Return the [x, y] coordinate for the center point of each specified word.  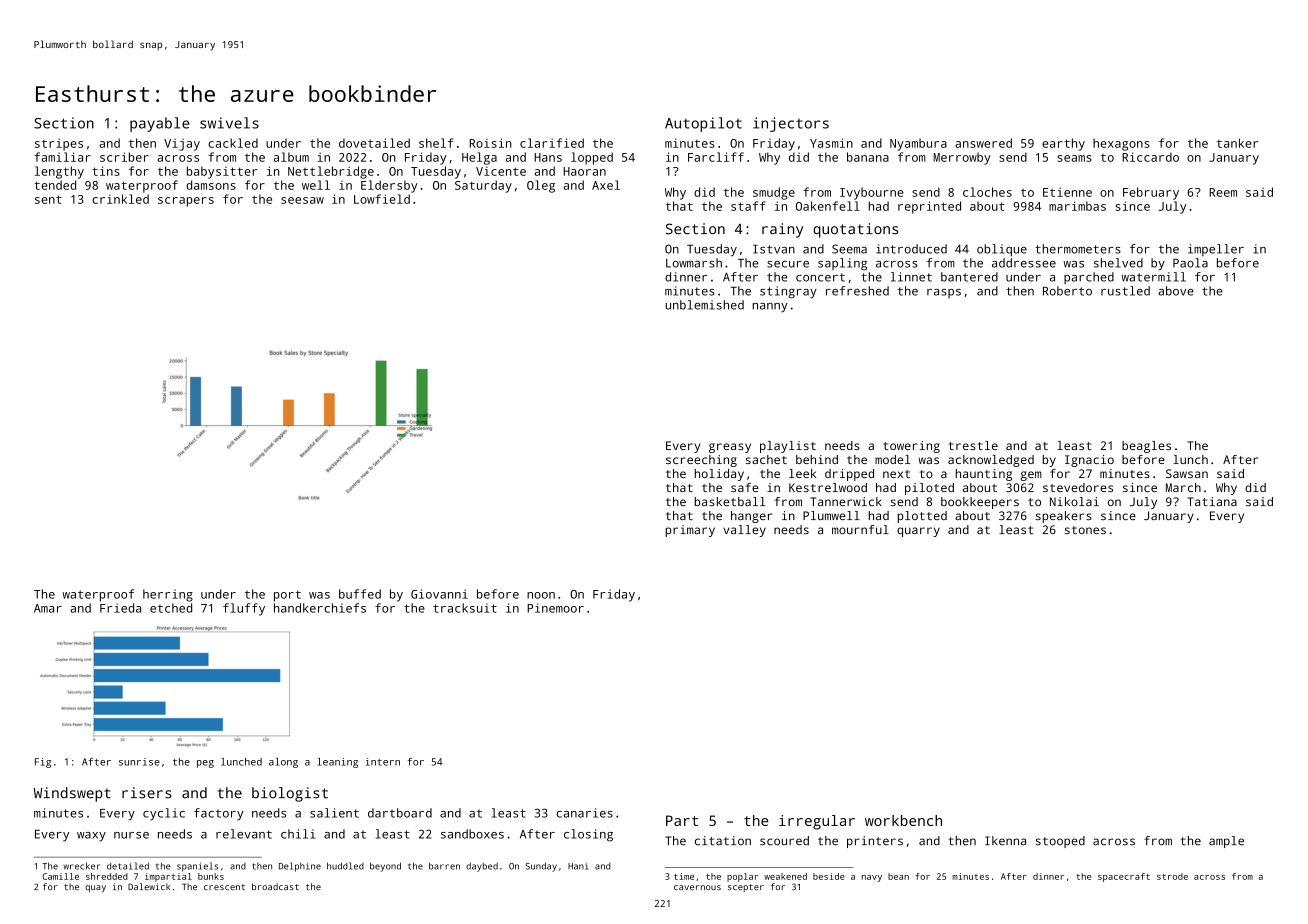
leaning [337, 763]
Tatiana [1212, 501]
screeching [701, 461]
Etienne [1067, 192]
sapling [842, 264]
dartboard [400, 813]
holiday [719, 475]
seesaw [302, 200]
